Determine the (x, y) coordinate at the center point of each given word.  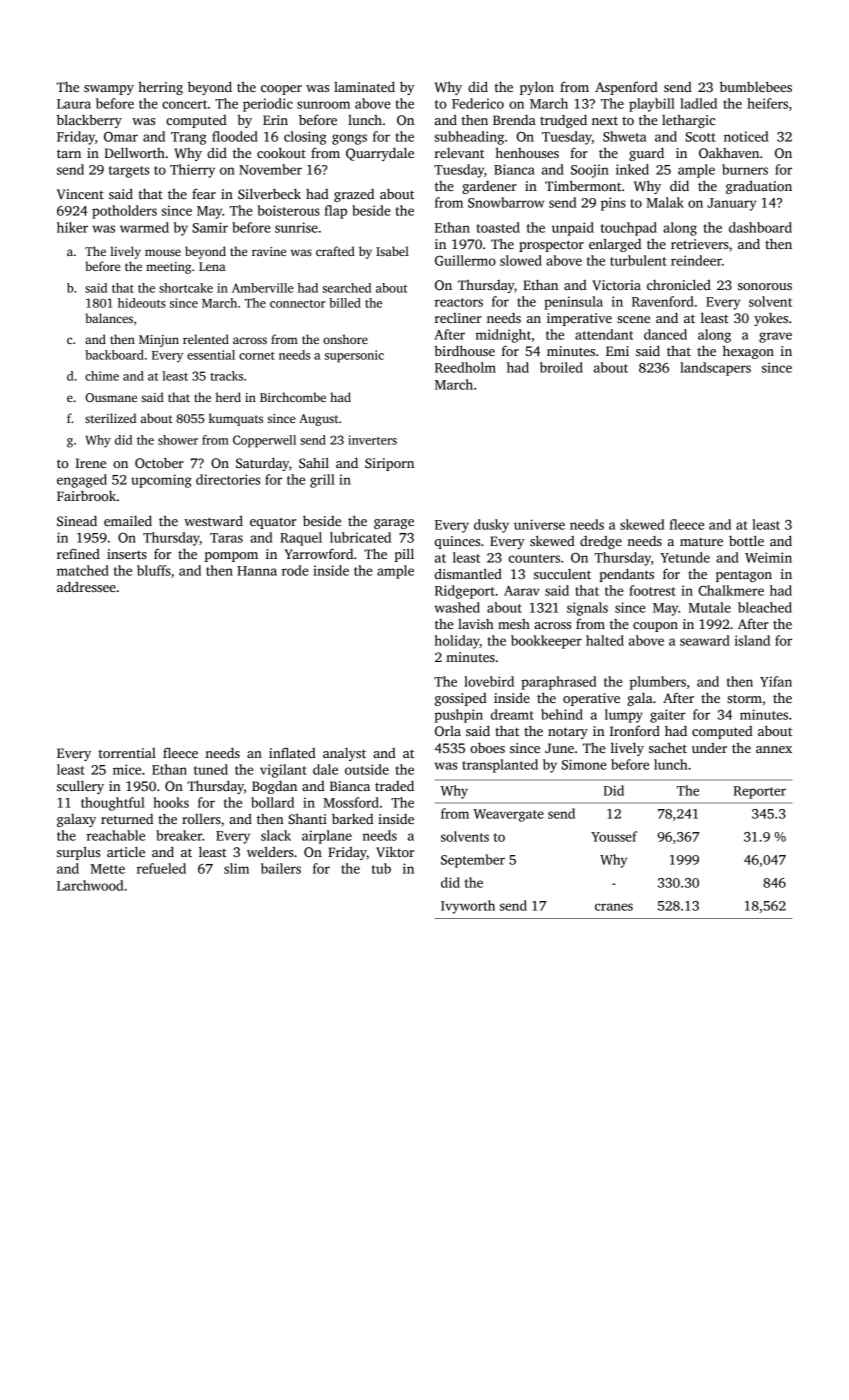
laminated (364, 86)
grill (322, 481)
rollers (201, 819)
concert (184, 104)
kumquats (236, 419)
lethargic (688, 121)
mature (701, 542)
